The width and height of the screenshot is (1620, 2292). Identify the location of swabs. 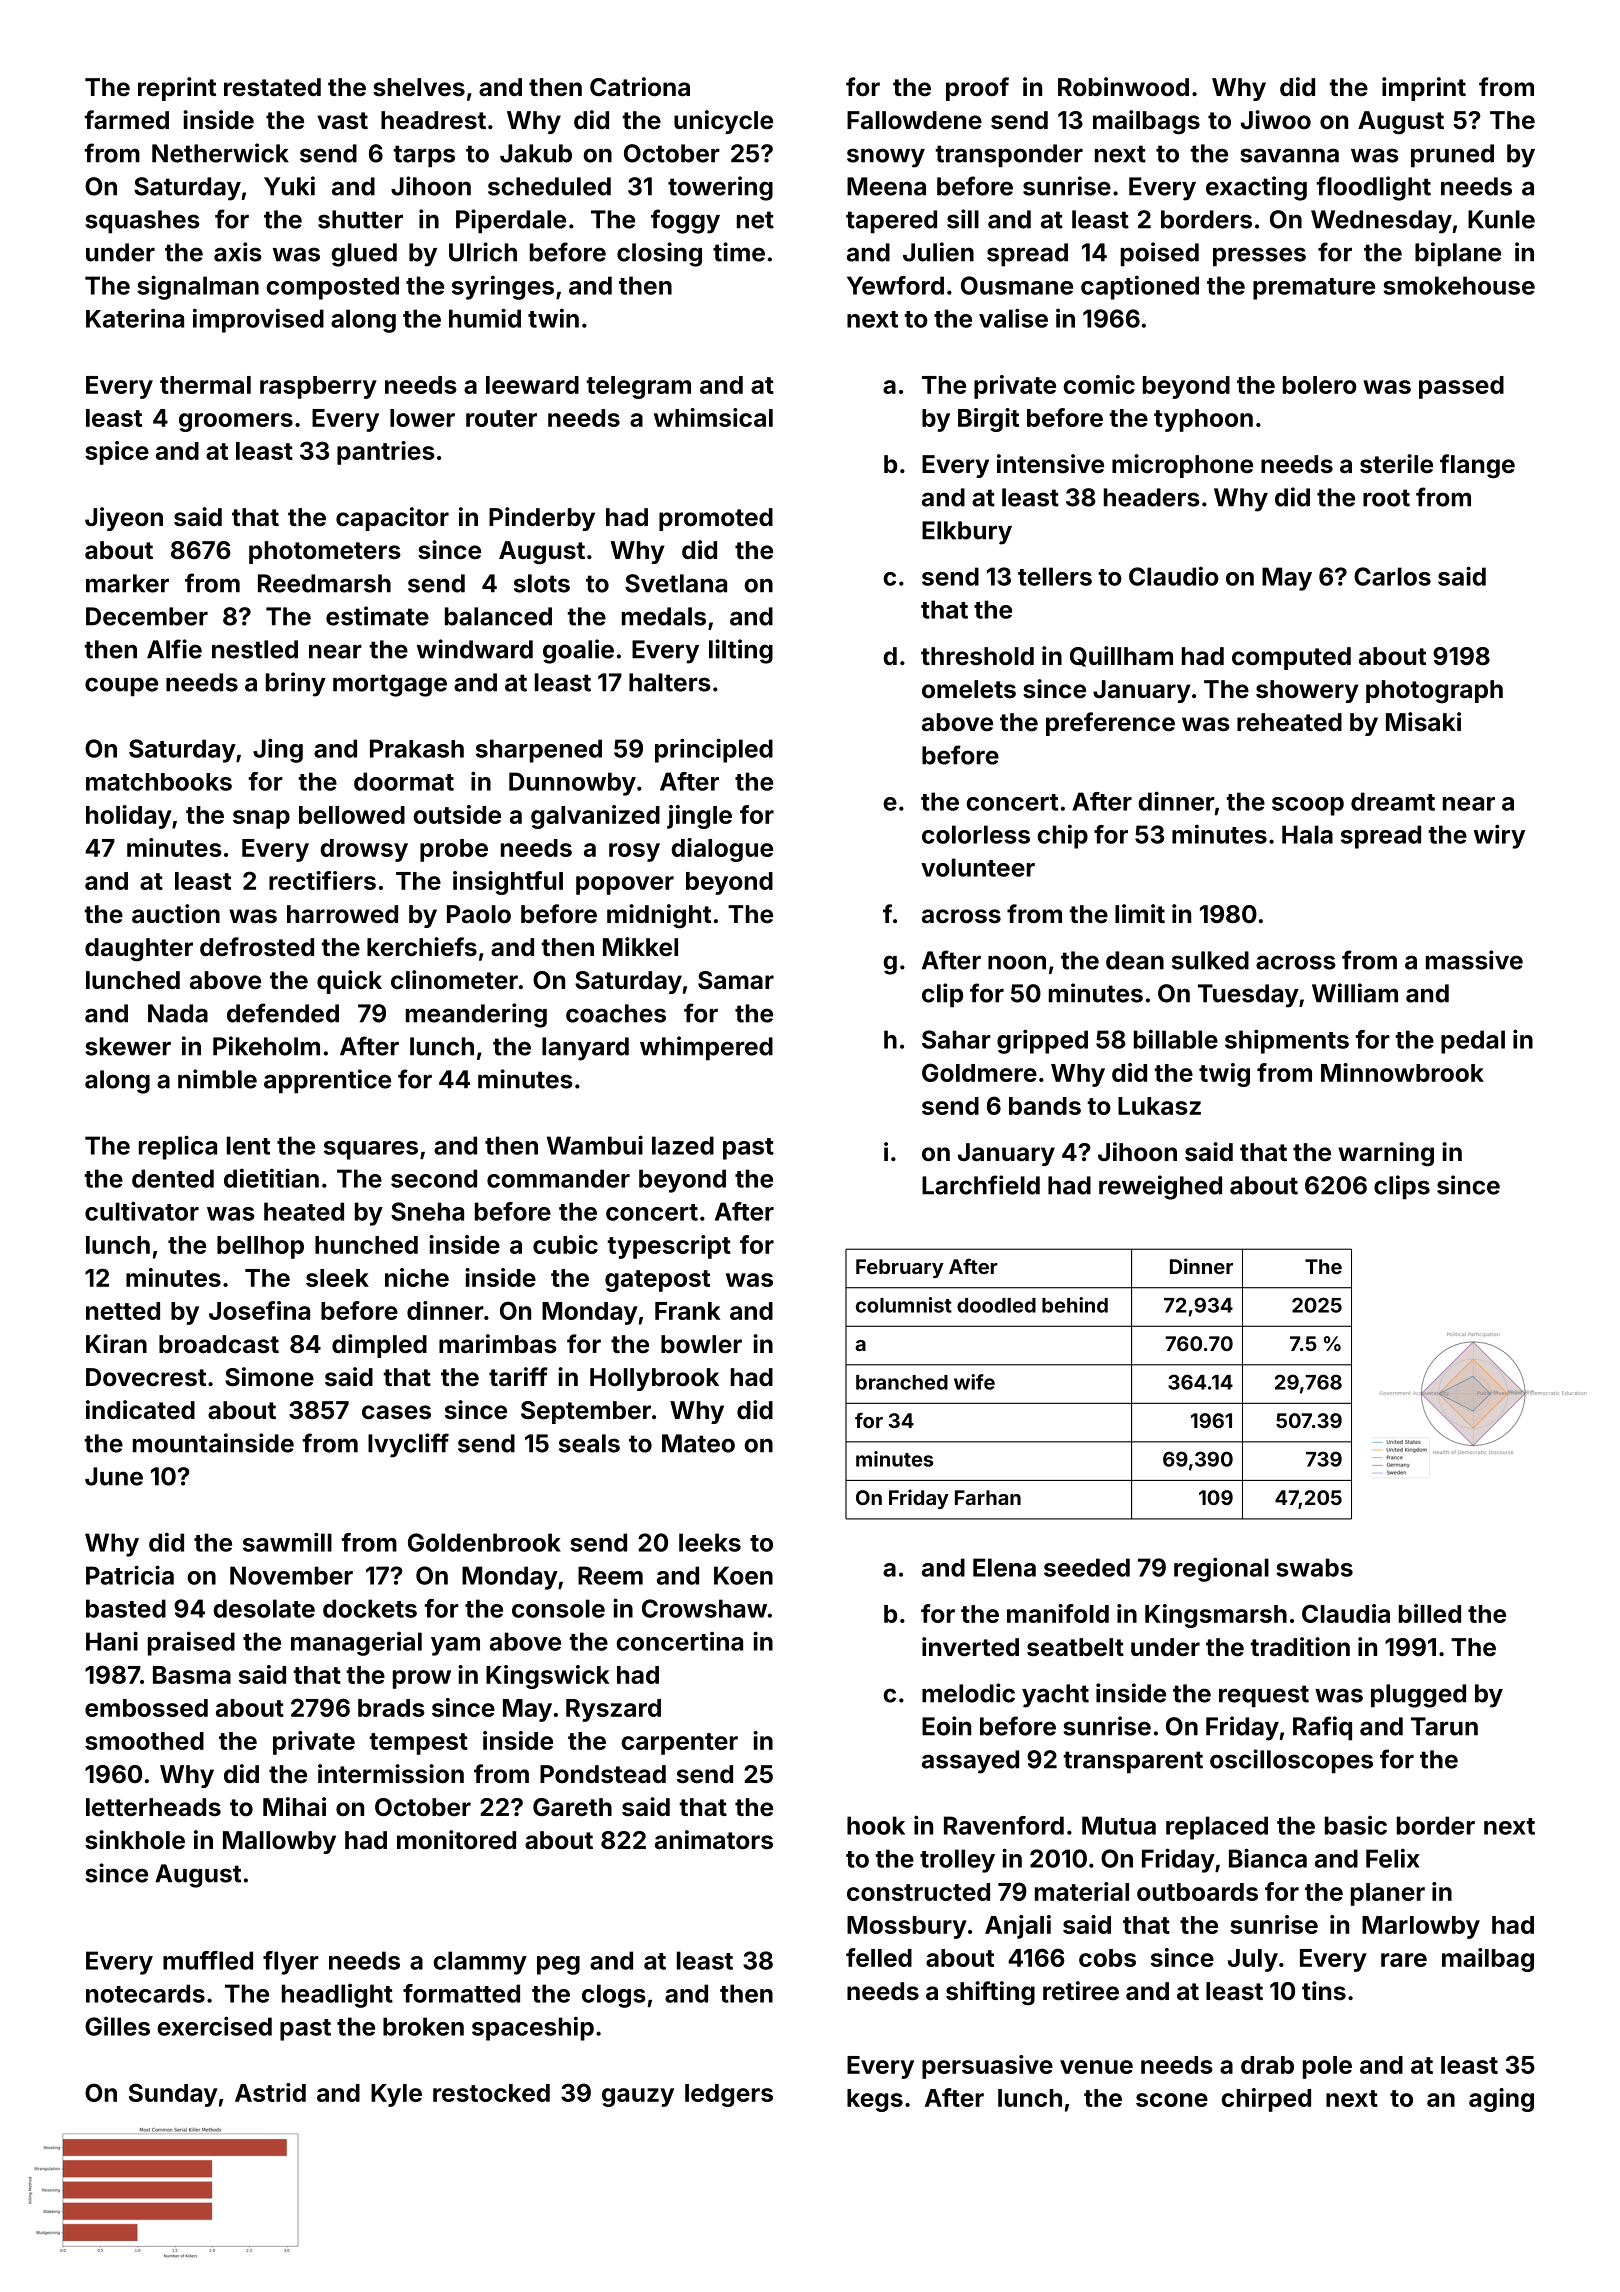
(1314, 1567).
